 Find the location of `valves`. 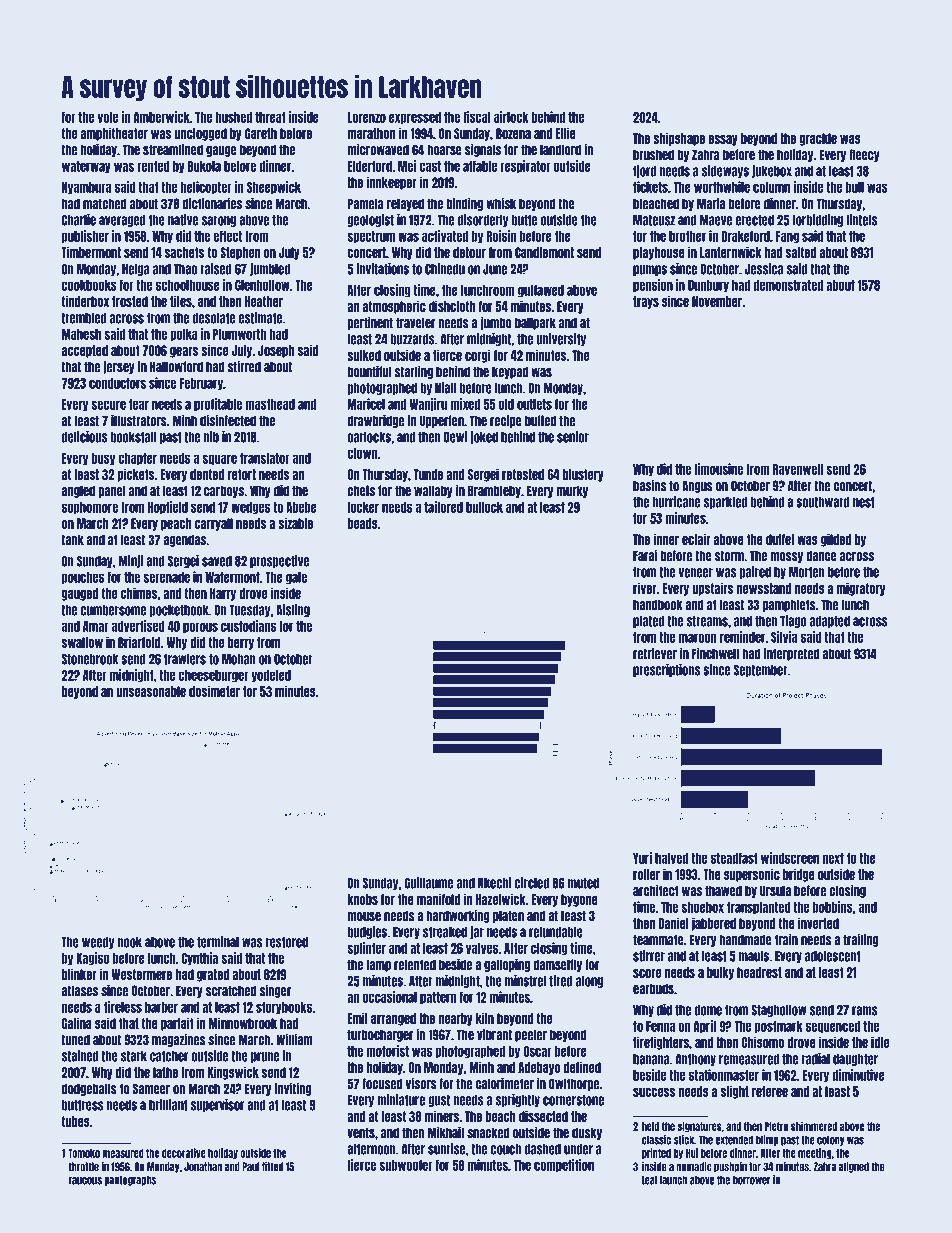

valves is located at coordinates (482, 948).
